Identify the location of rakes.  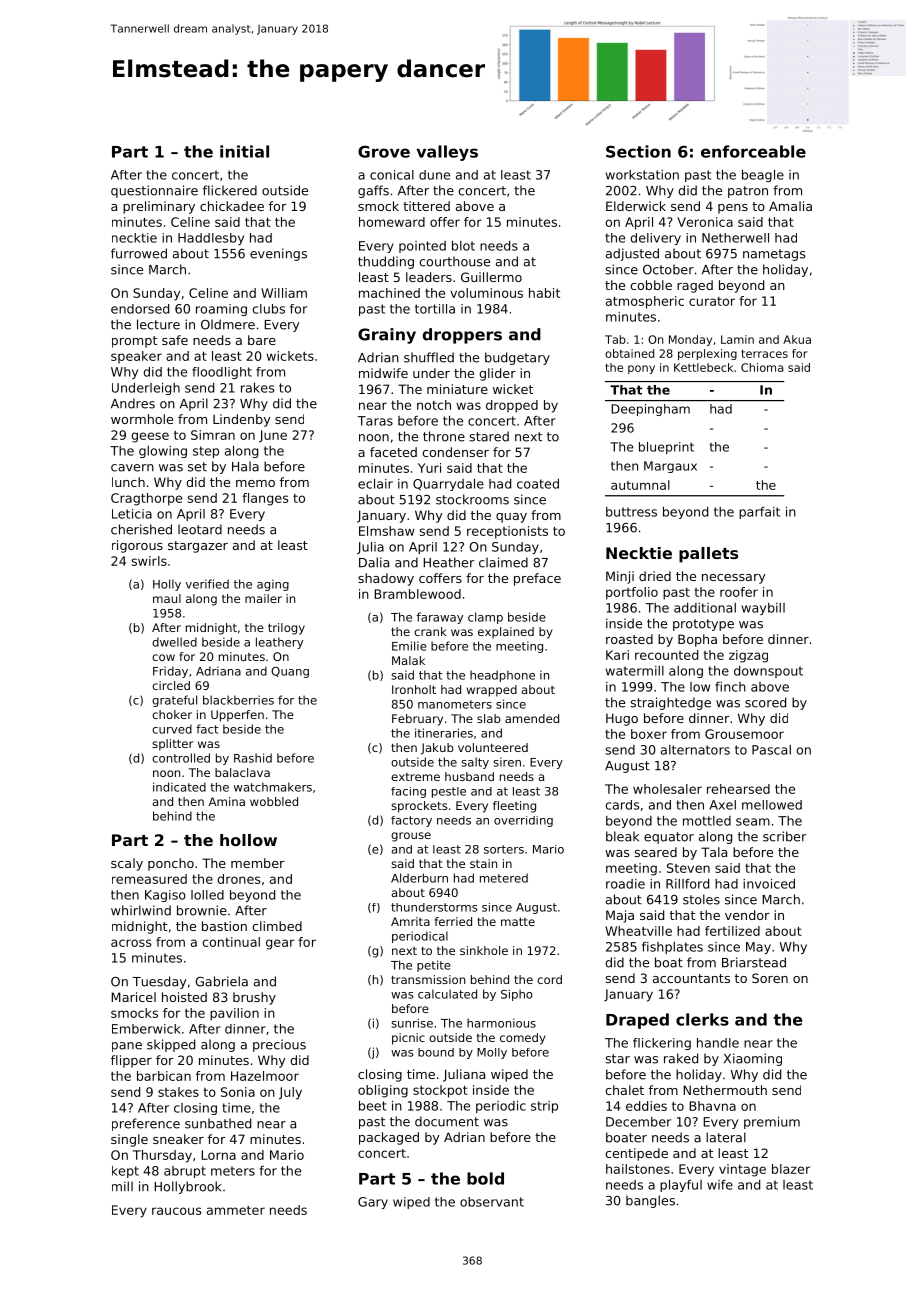
(257, 388).
